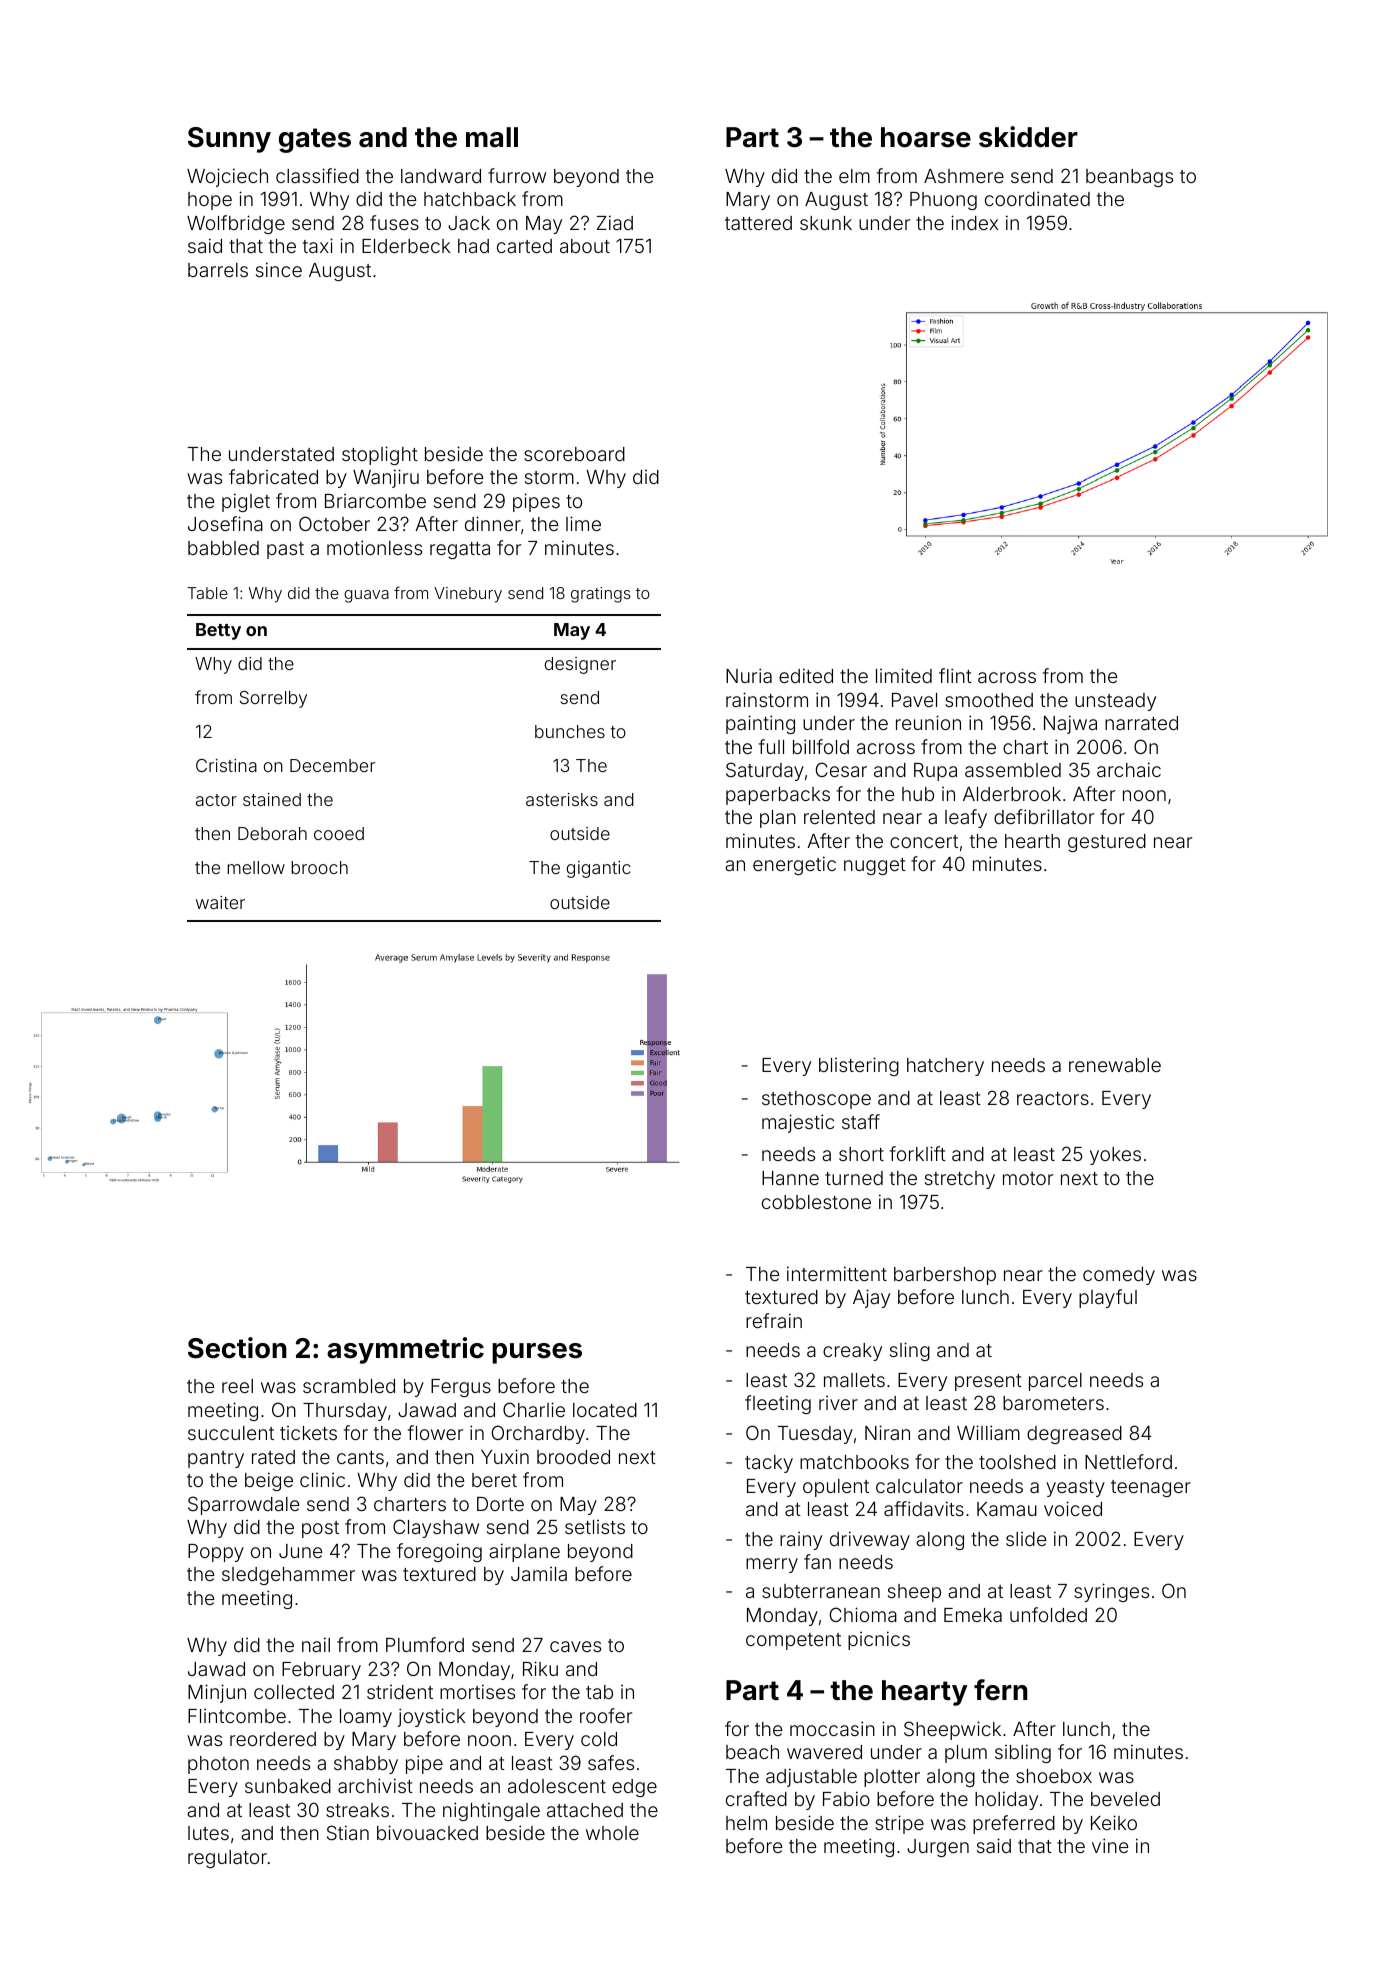 The image size is (1386, 1969). I want to click on beanbags, so click(1129, 178).
